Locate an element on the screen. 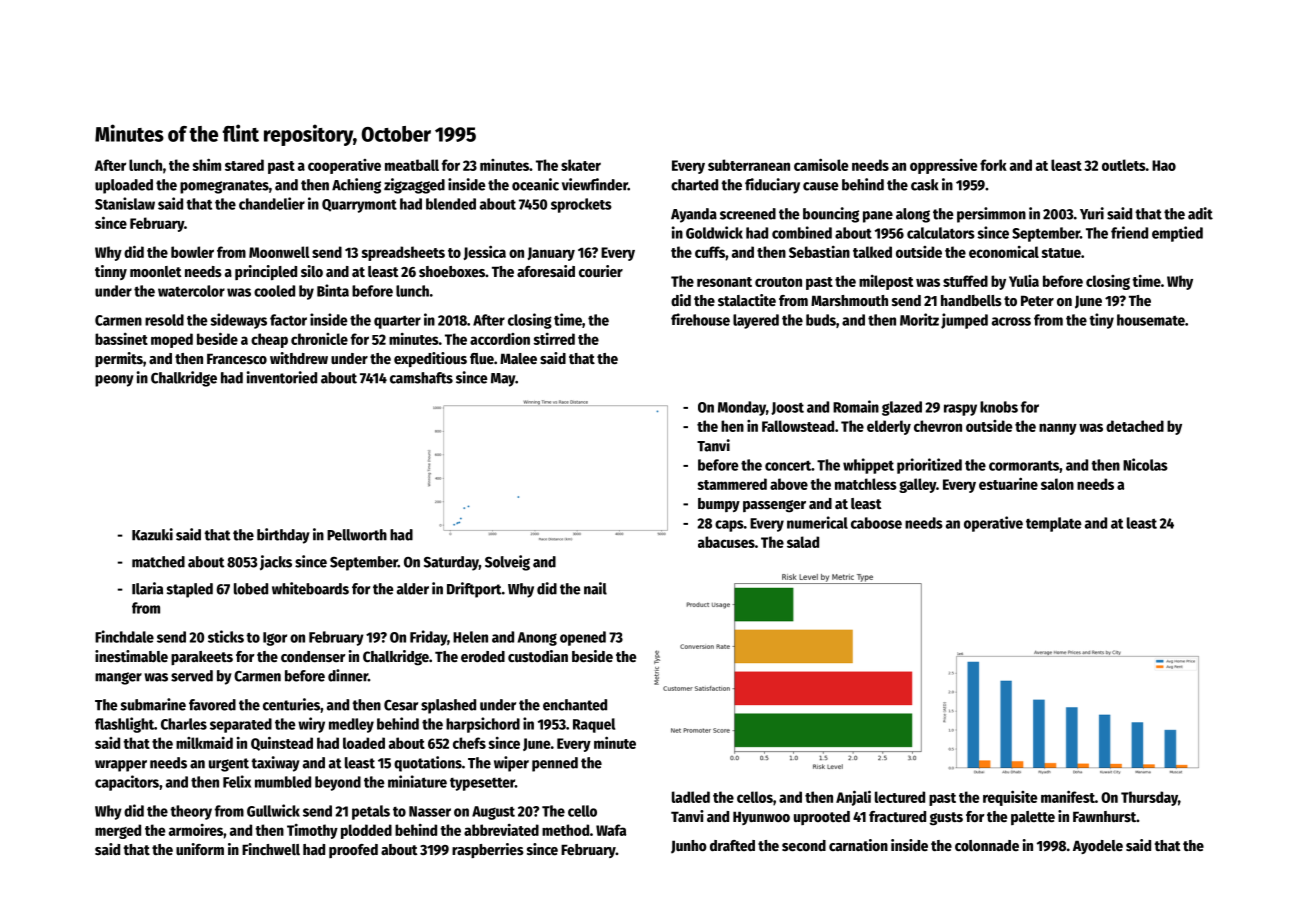 The image size is (1308, 924). nail is located at coordinates (595, 588).
